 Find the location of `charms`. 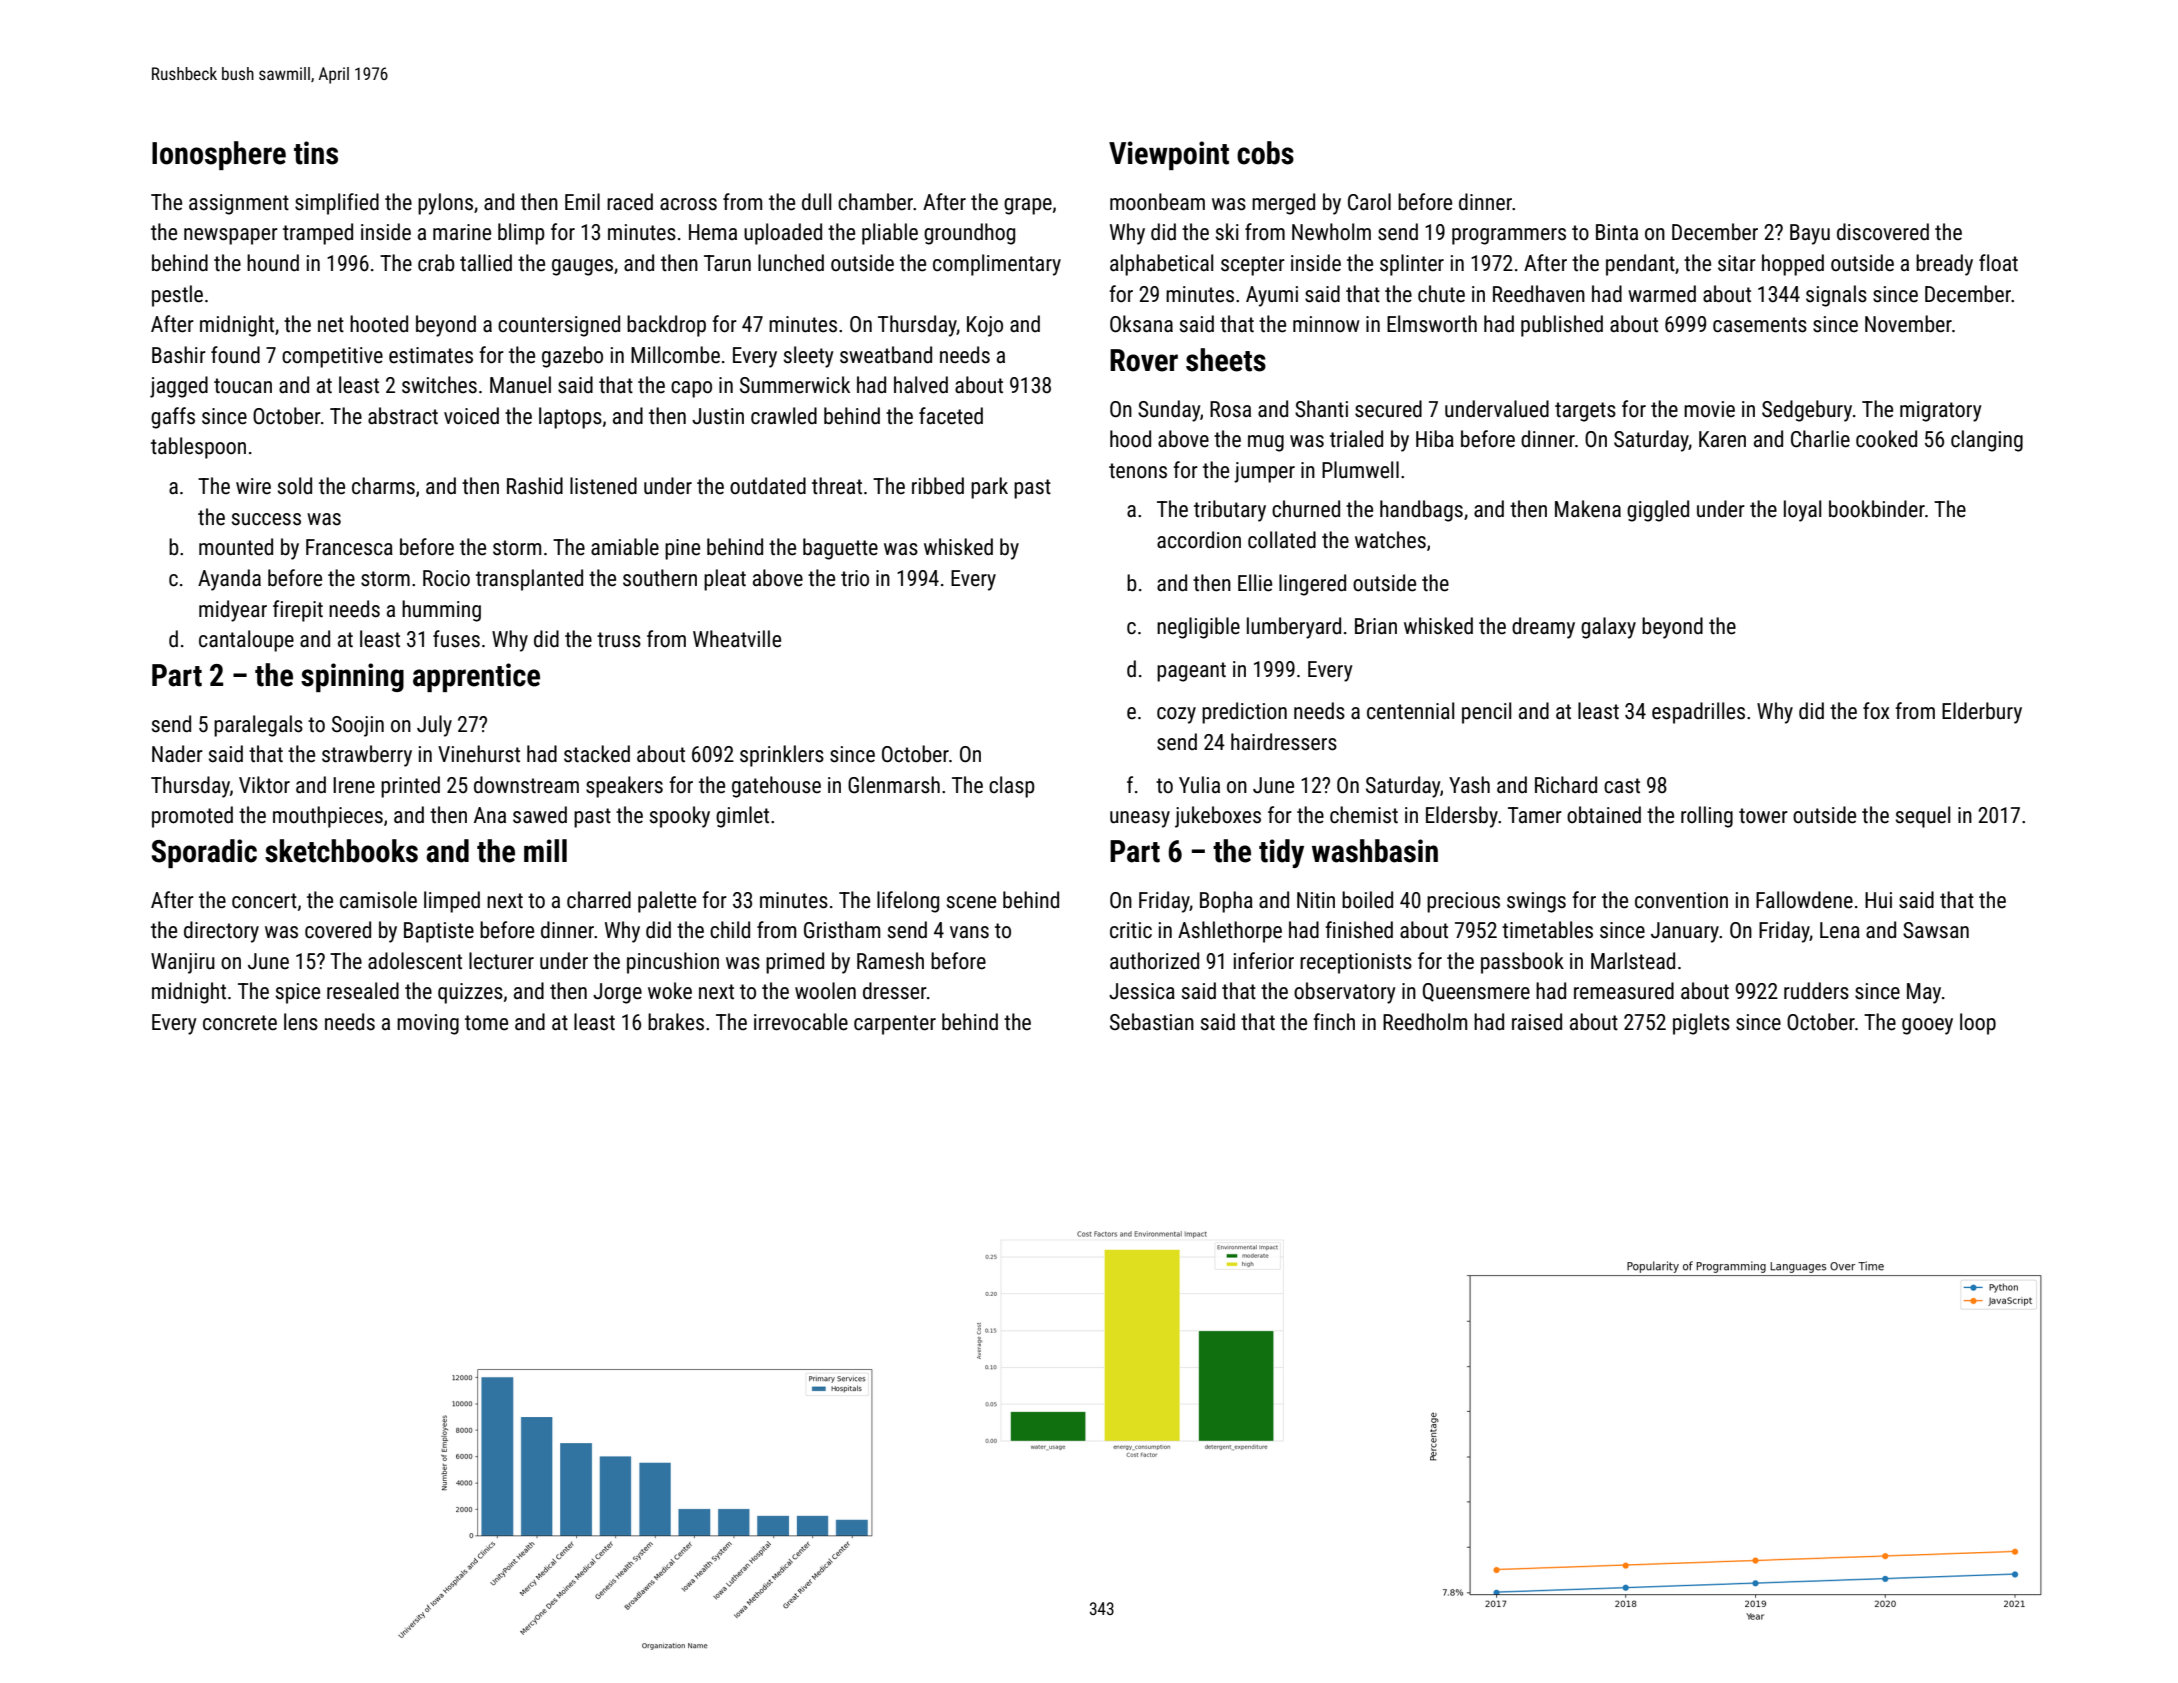

charms is located at coordinates (383, 486).
